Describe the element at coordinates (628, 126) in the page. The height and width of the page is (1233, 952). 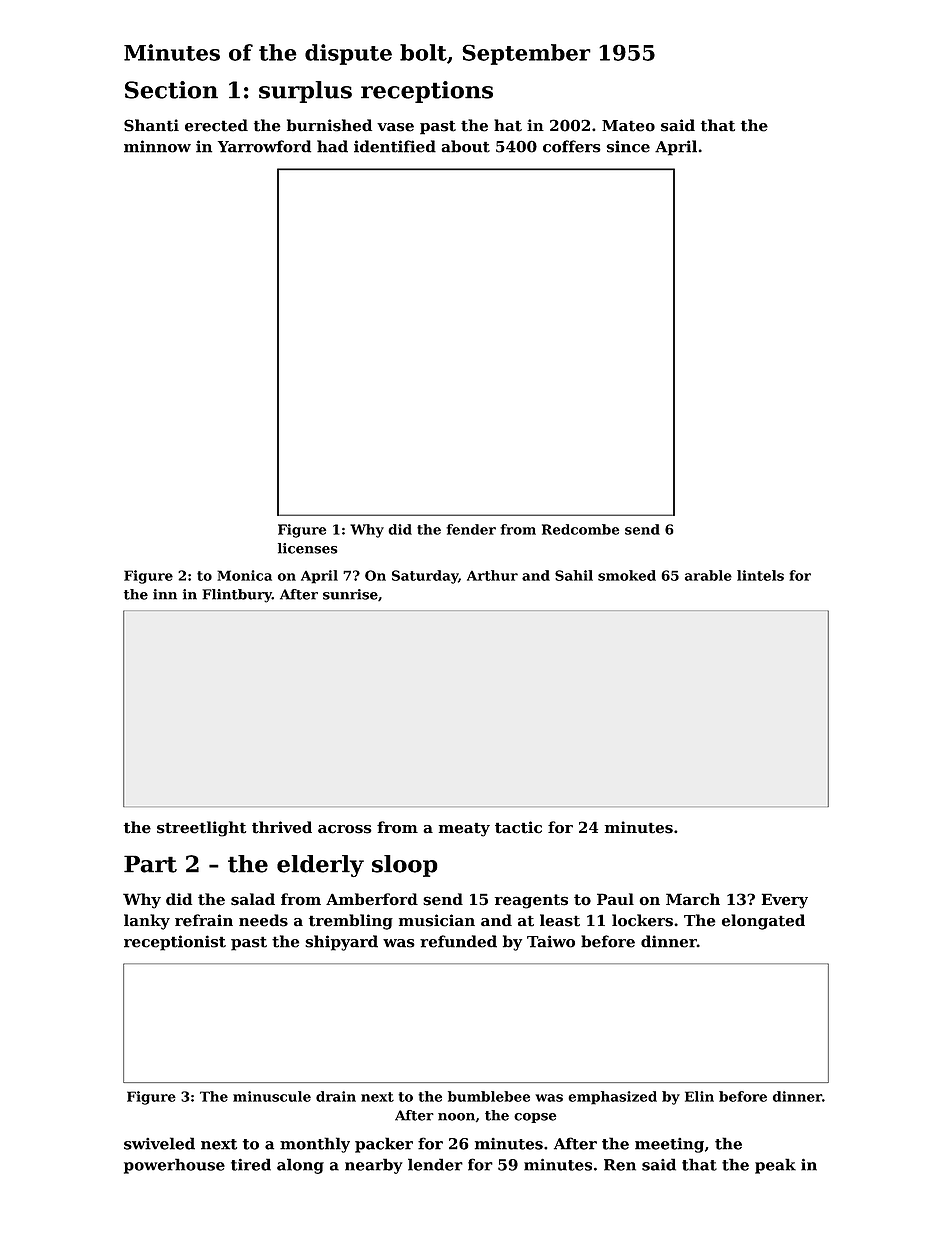
I see `Mateo` at that location.
